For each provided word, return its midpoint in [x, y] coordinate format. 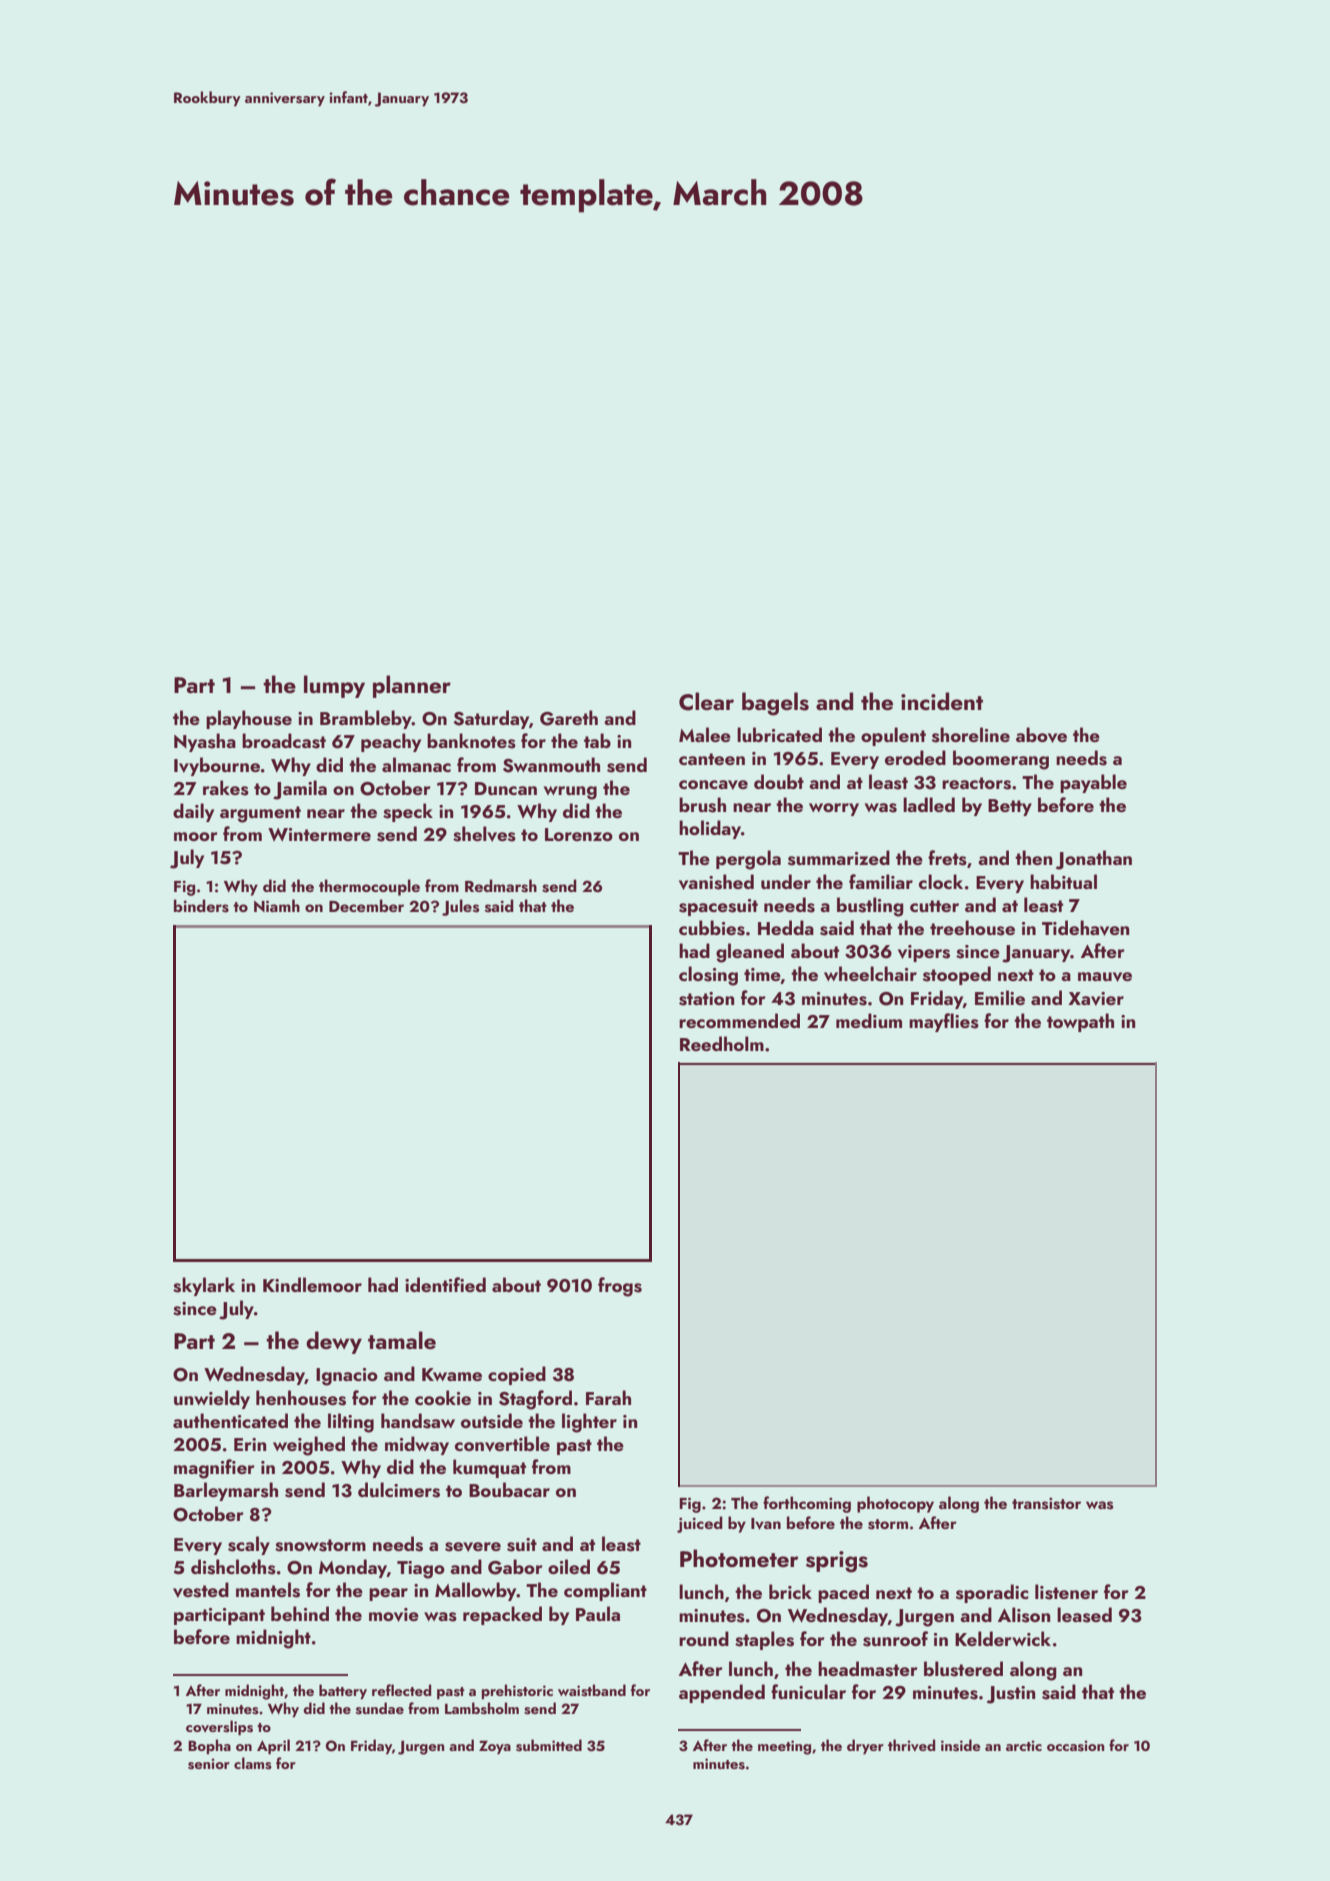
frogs [620, 1287]
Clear [706, 701]
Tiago [421, 1570]
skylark [204, 1286]
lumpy [334, 686]
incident [942, 701]
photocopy [895, 1504]
